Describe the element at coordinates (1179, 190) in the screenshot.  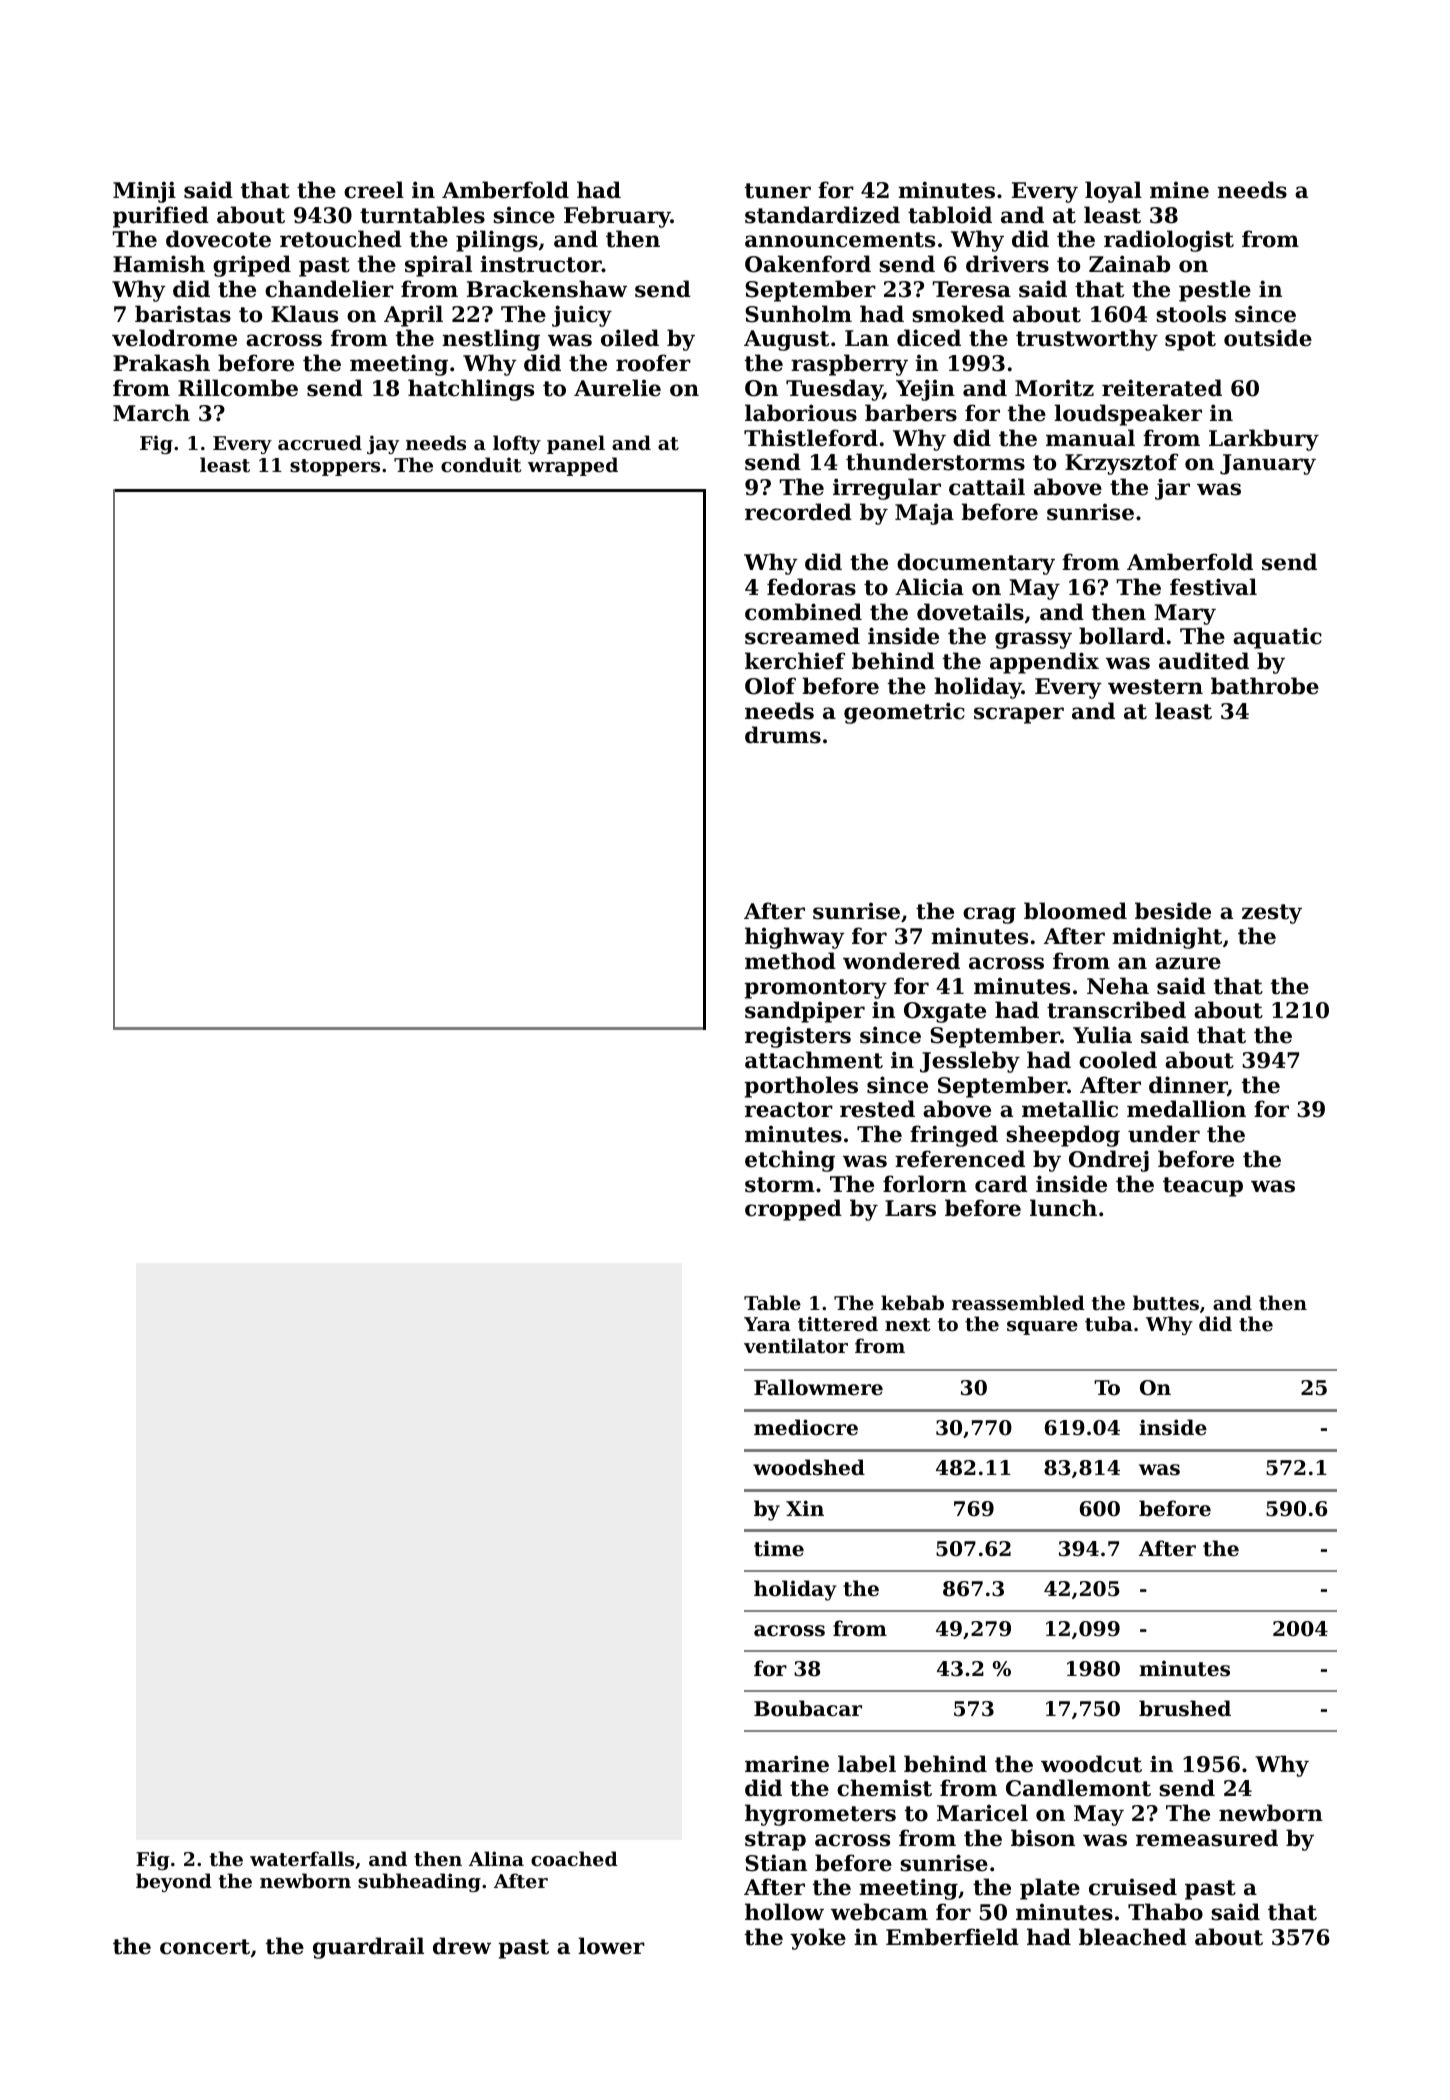
I see `mine` at that location.
